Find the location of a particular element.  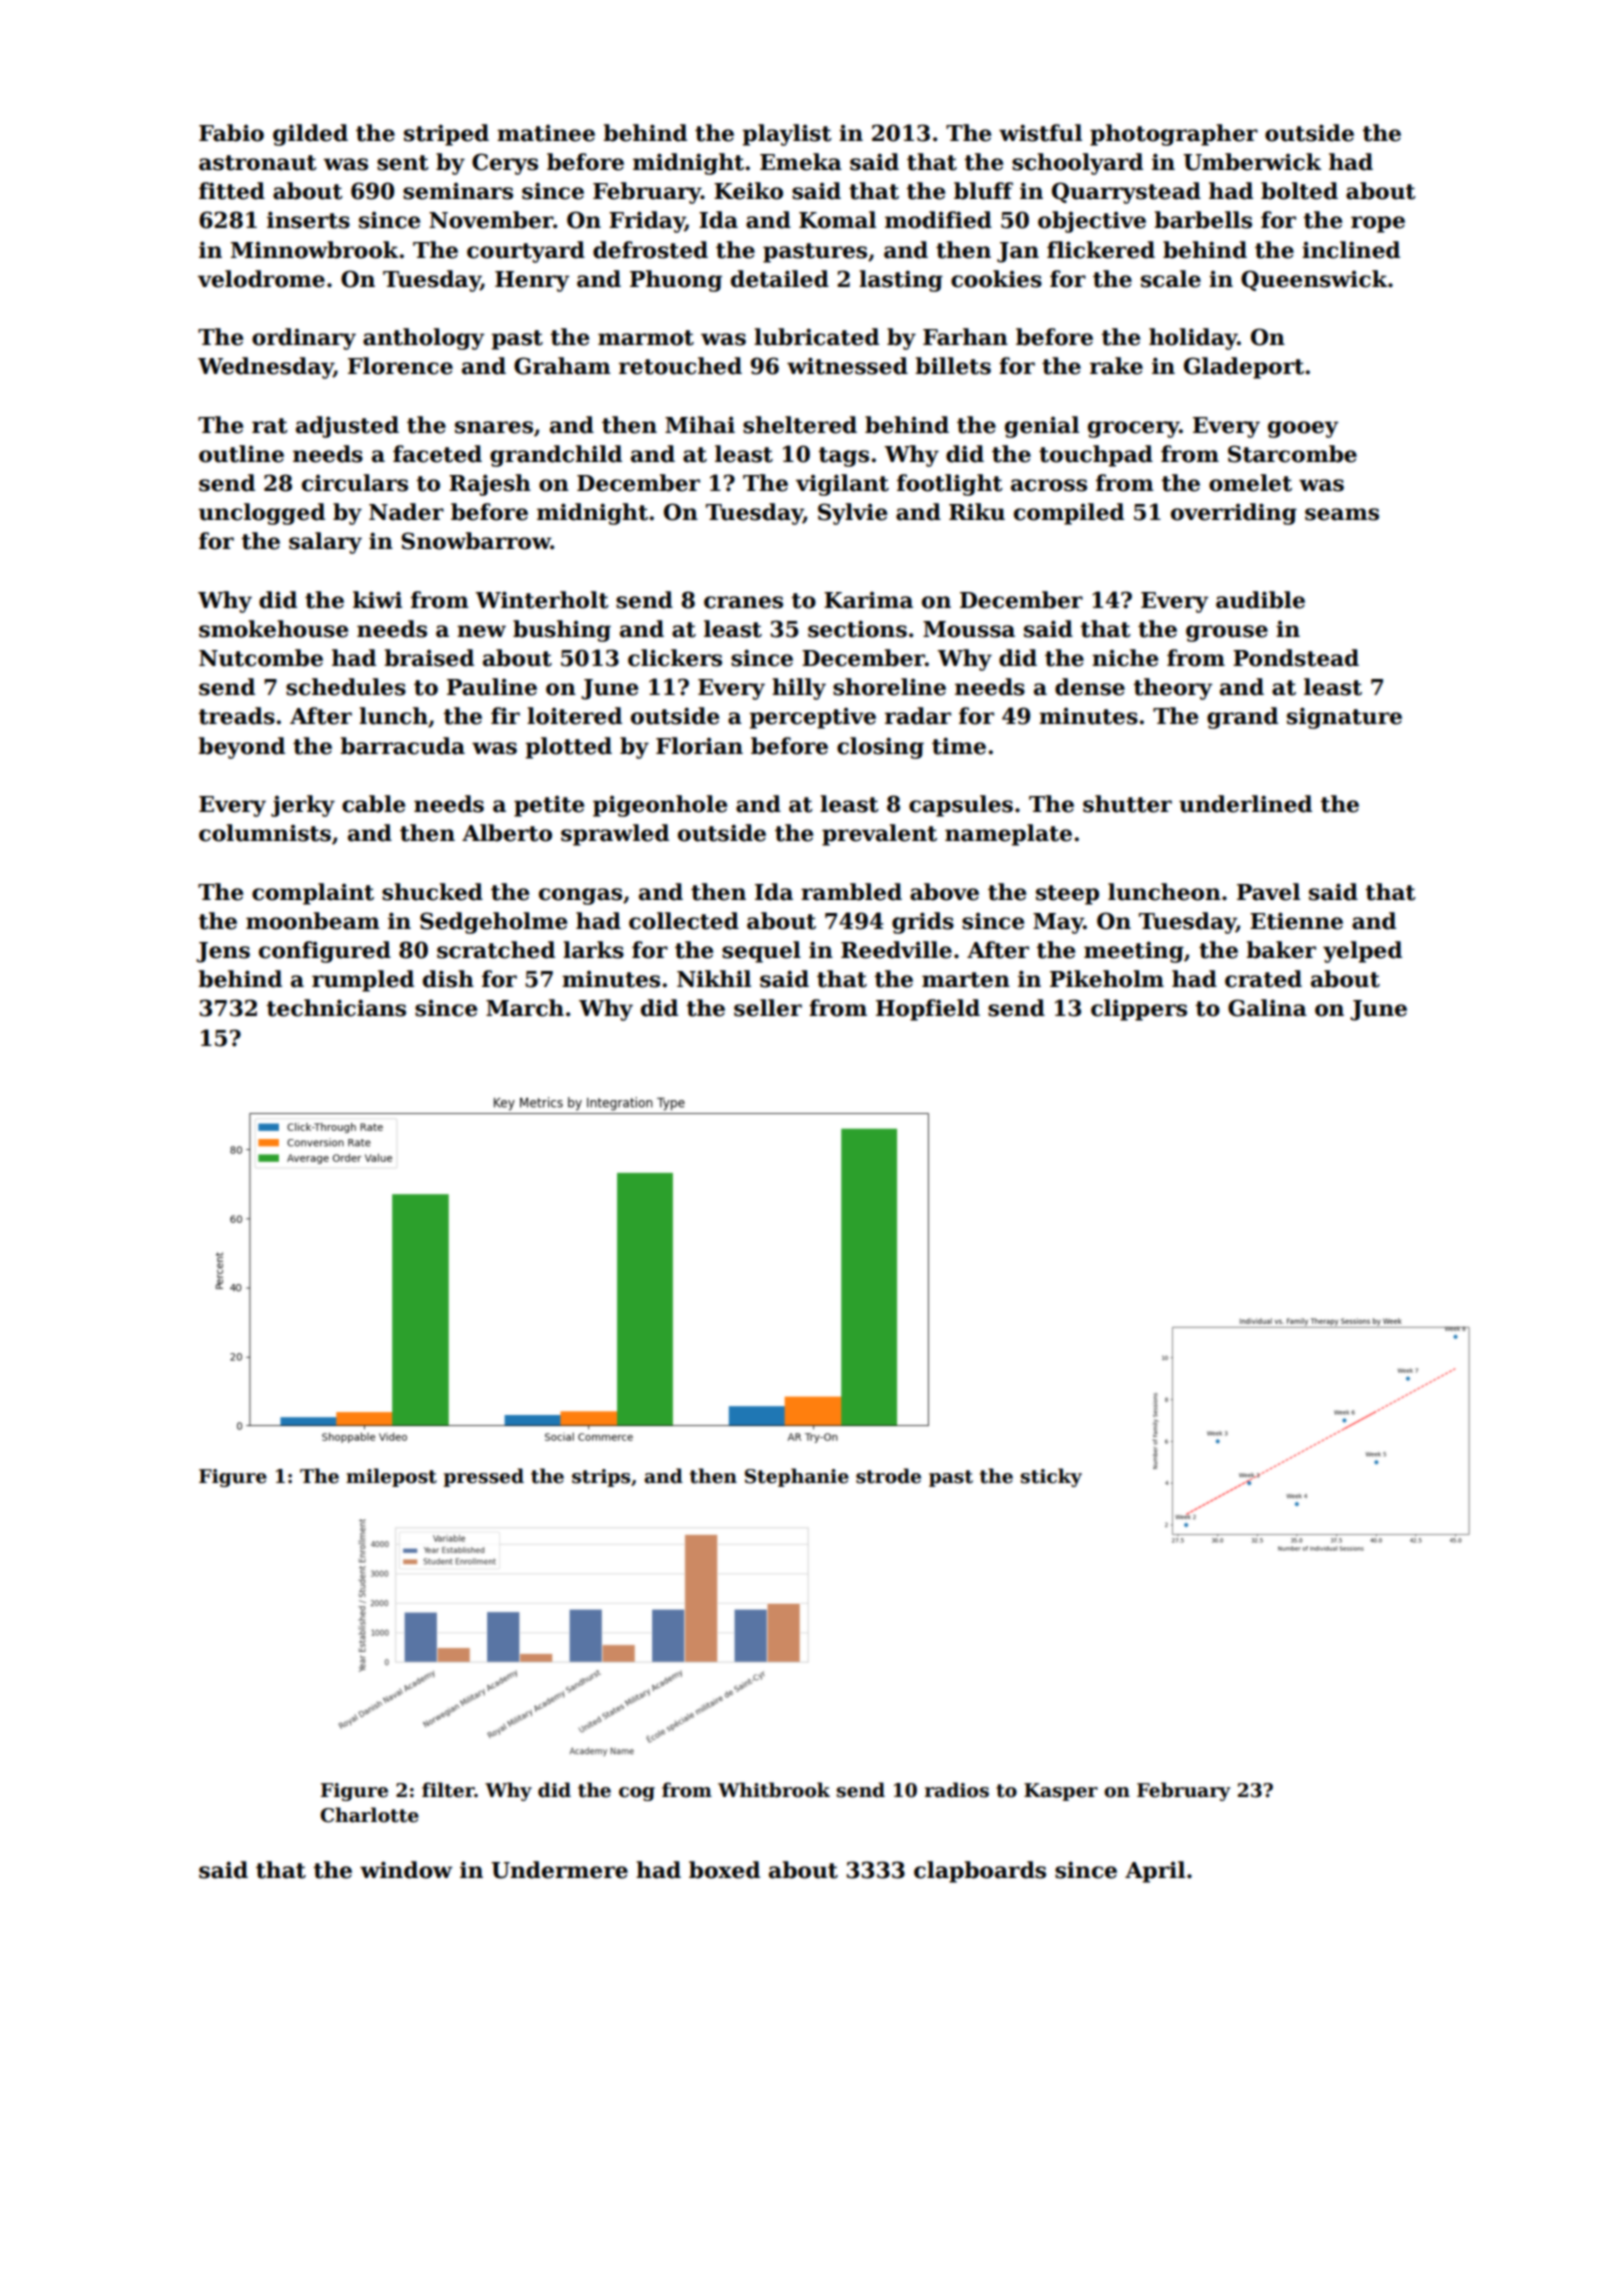

cable is located at coordinates (373, 804).
